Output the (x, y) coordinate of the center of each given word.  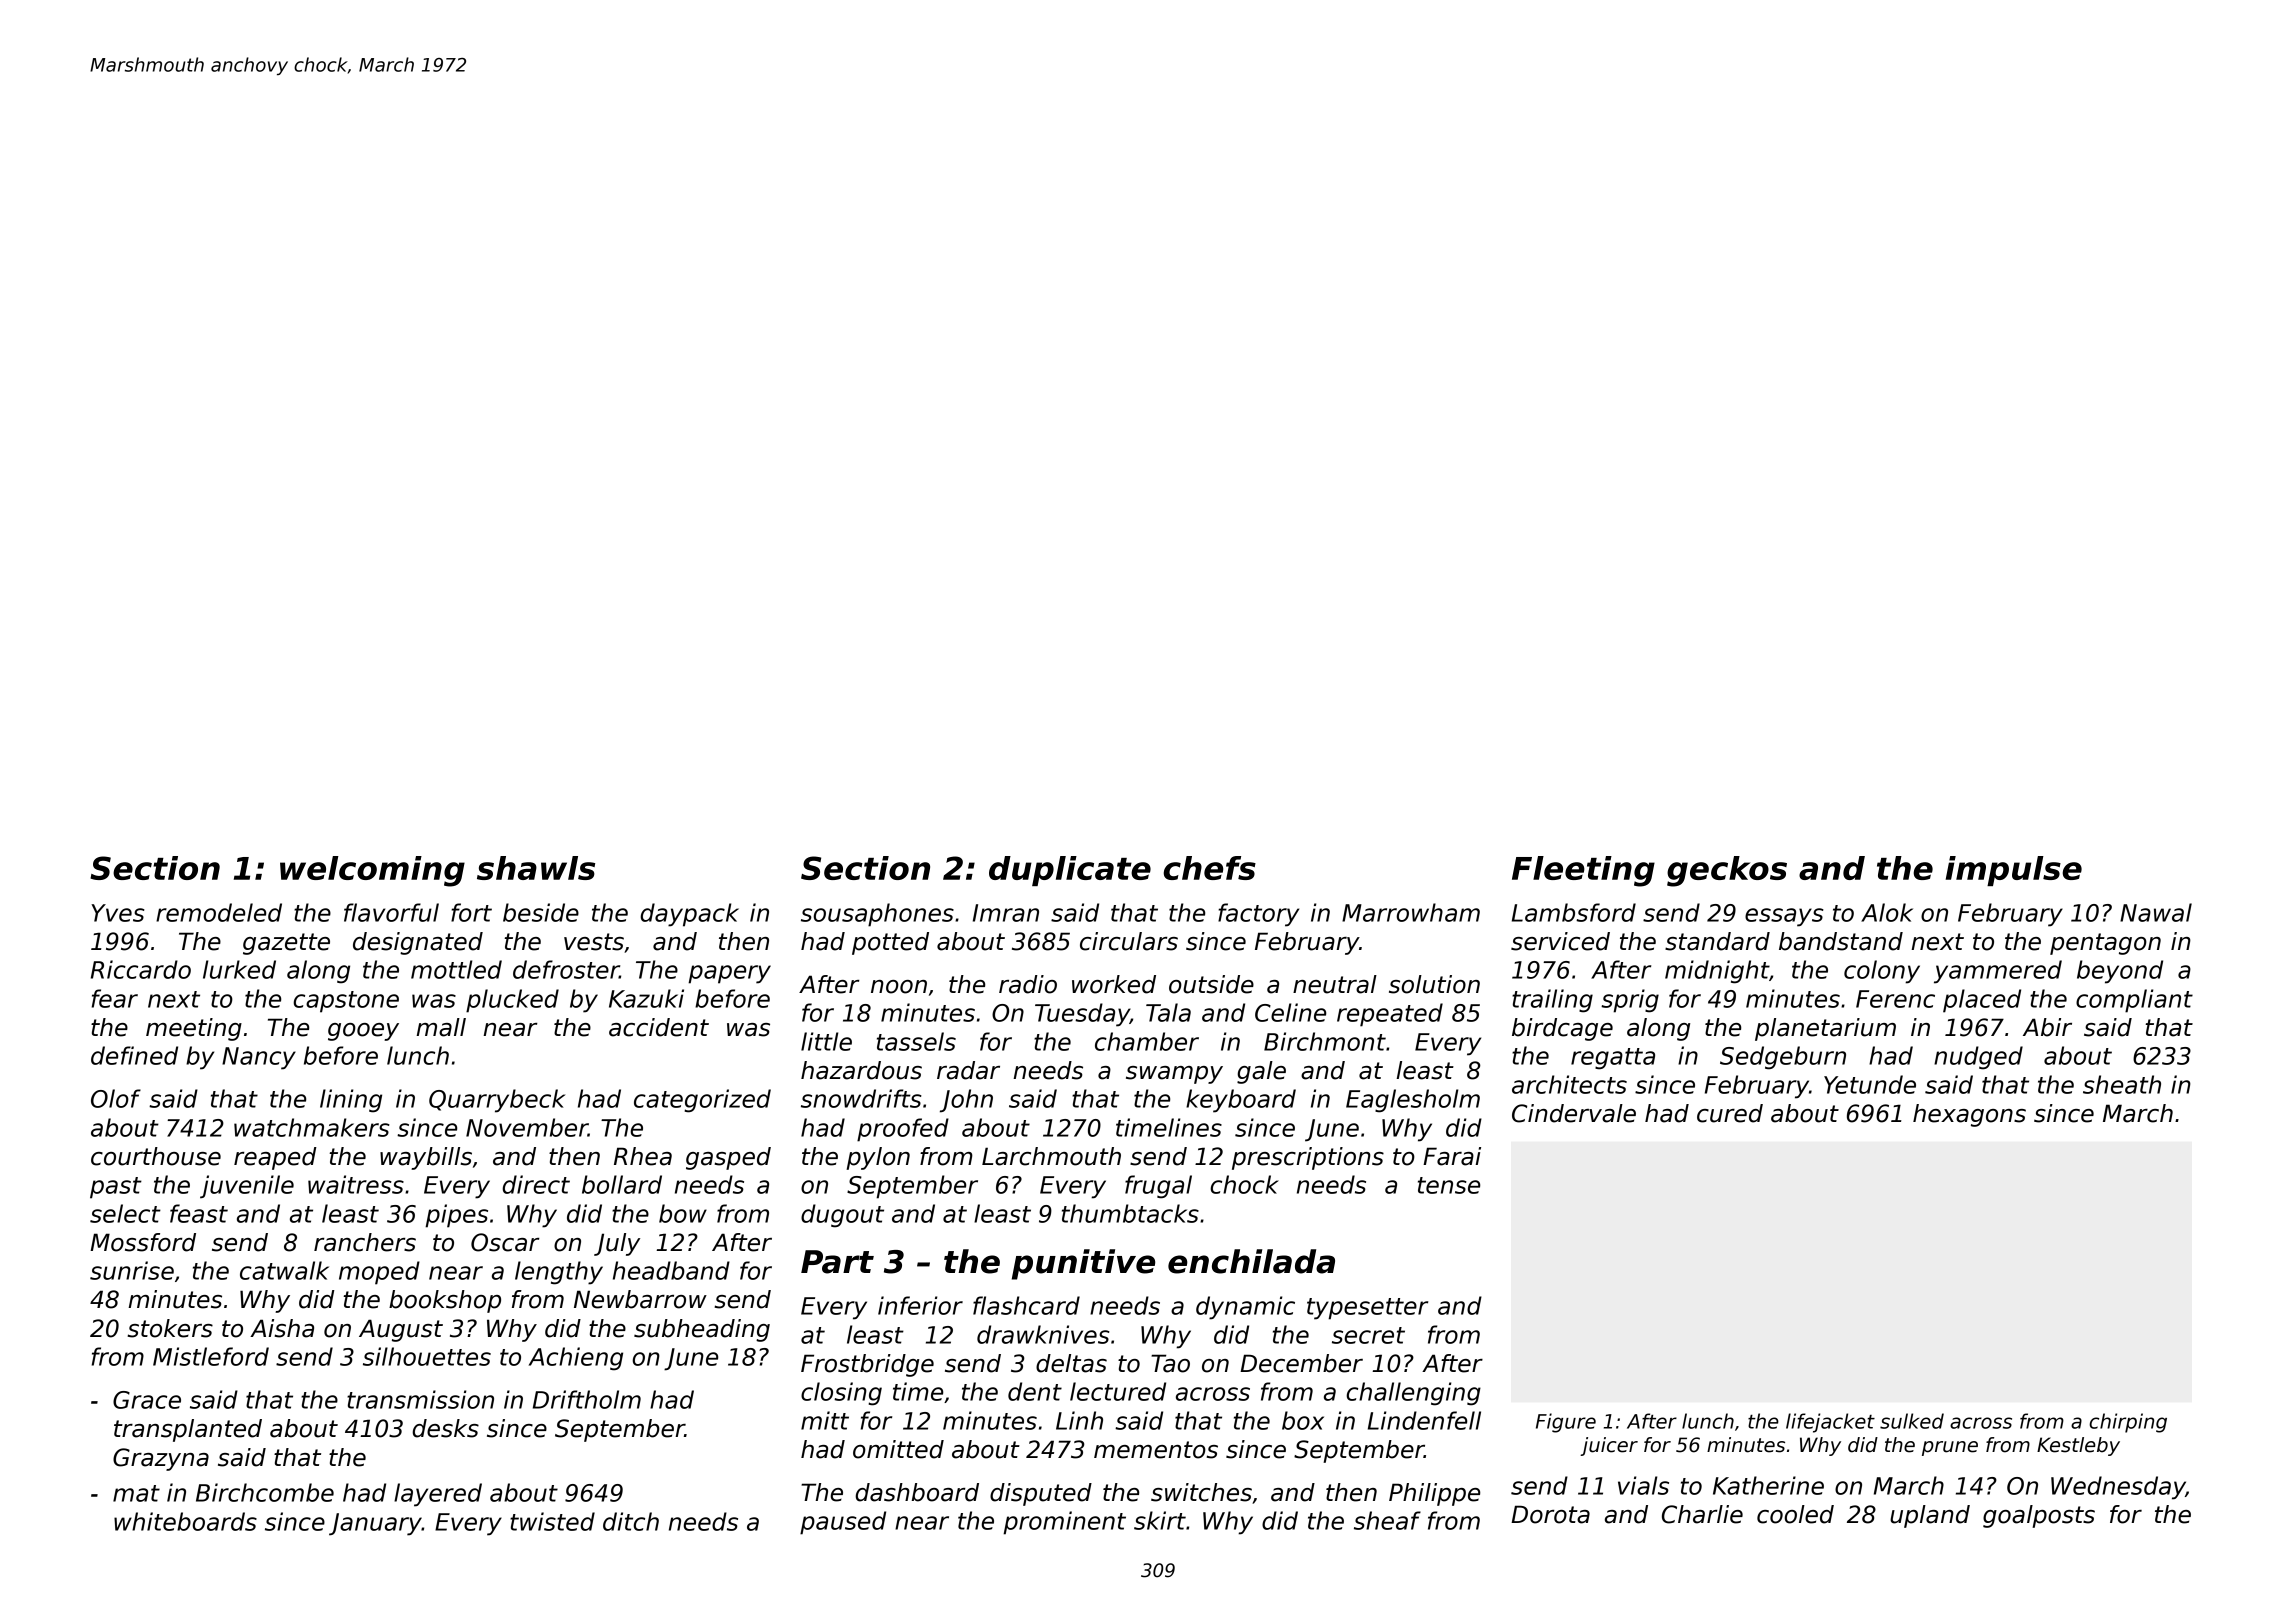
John (966, 1101)
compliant (2134, 1001)
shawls (536, 868)
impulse (2014, 871)
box (1303, 1420)
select (125, 1213)
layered (438, 1495)
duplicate (1070, 871)
